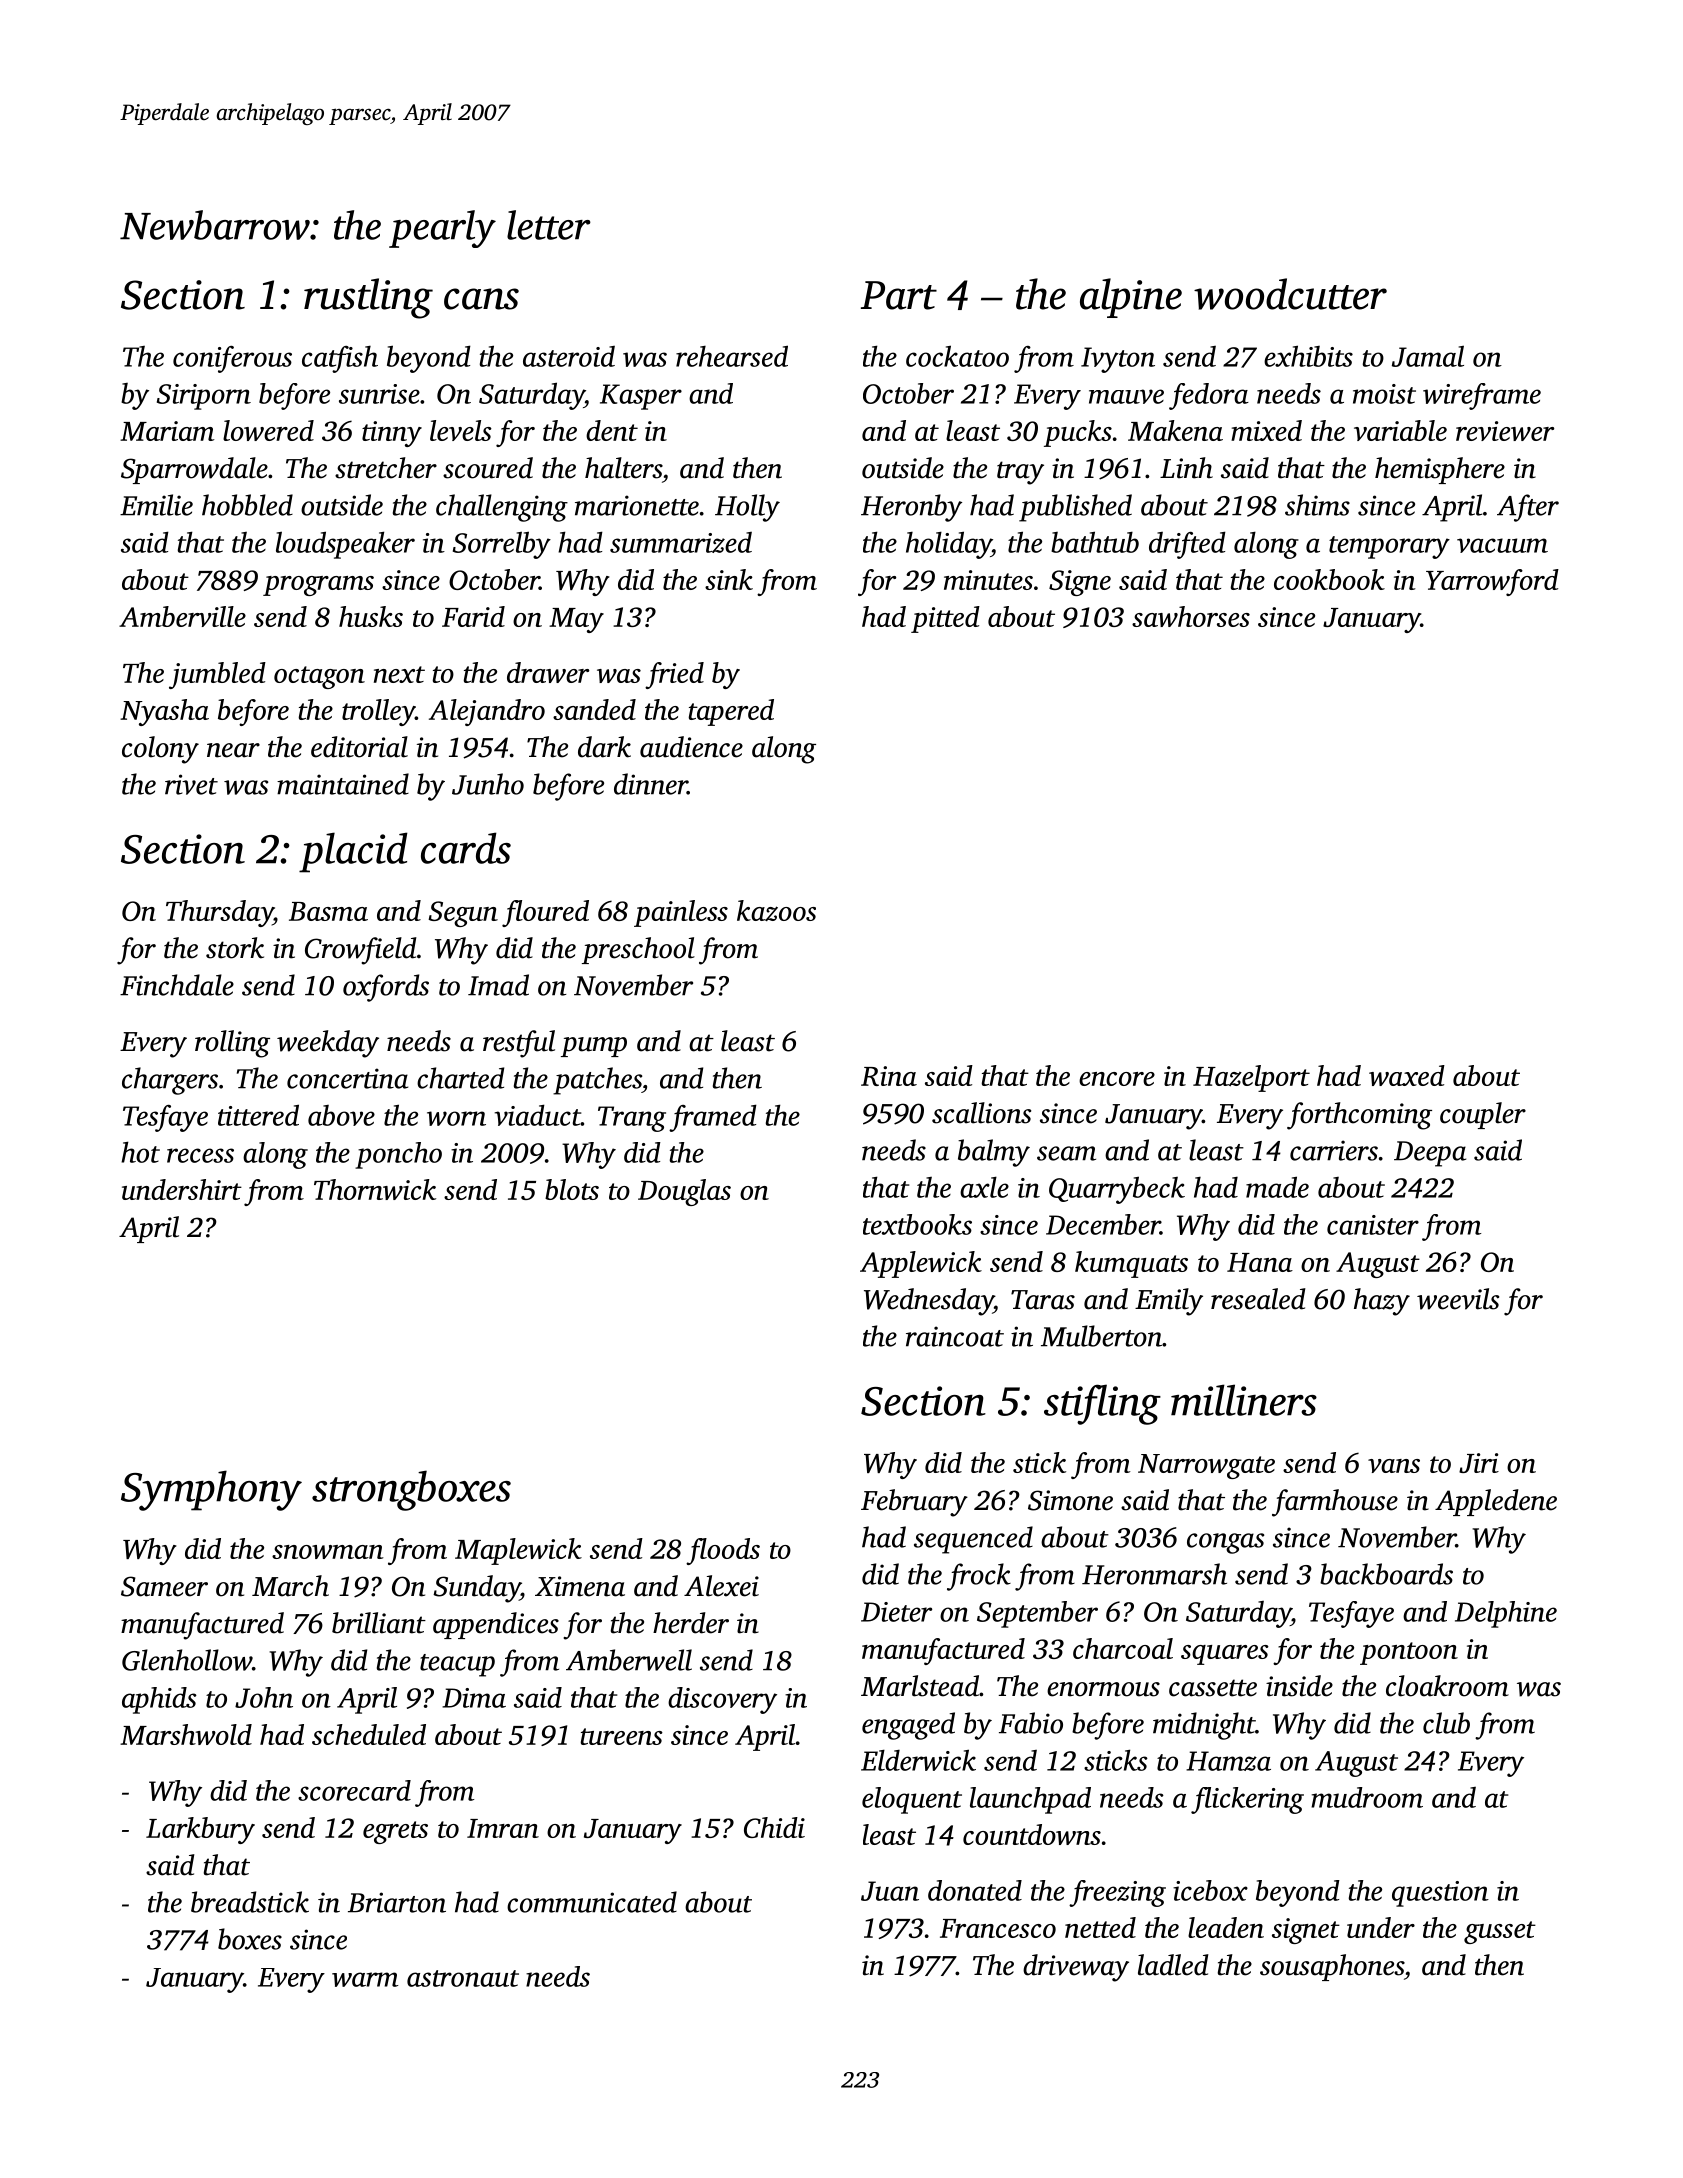 Image resolution: width=1683 pixels, height=2178 pixels. Describe the element at coordinates (1359, 1116) in the screenshot. I see `forthcoming` at that location.
